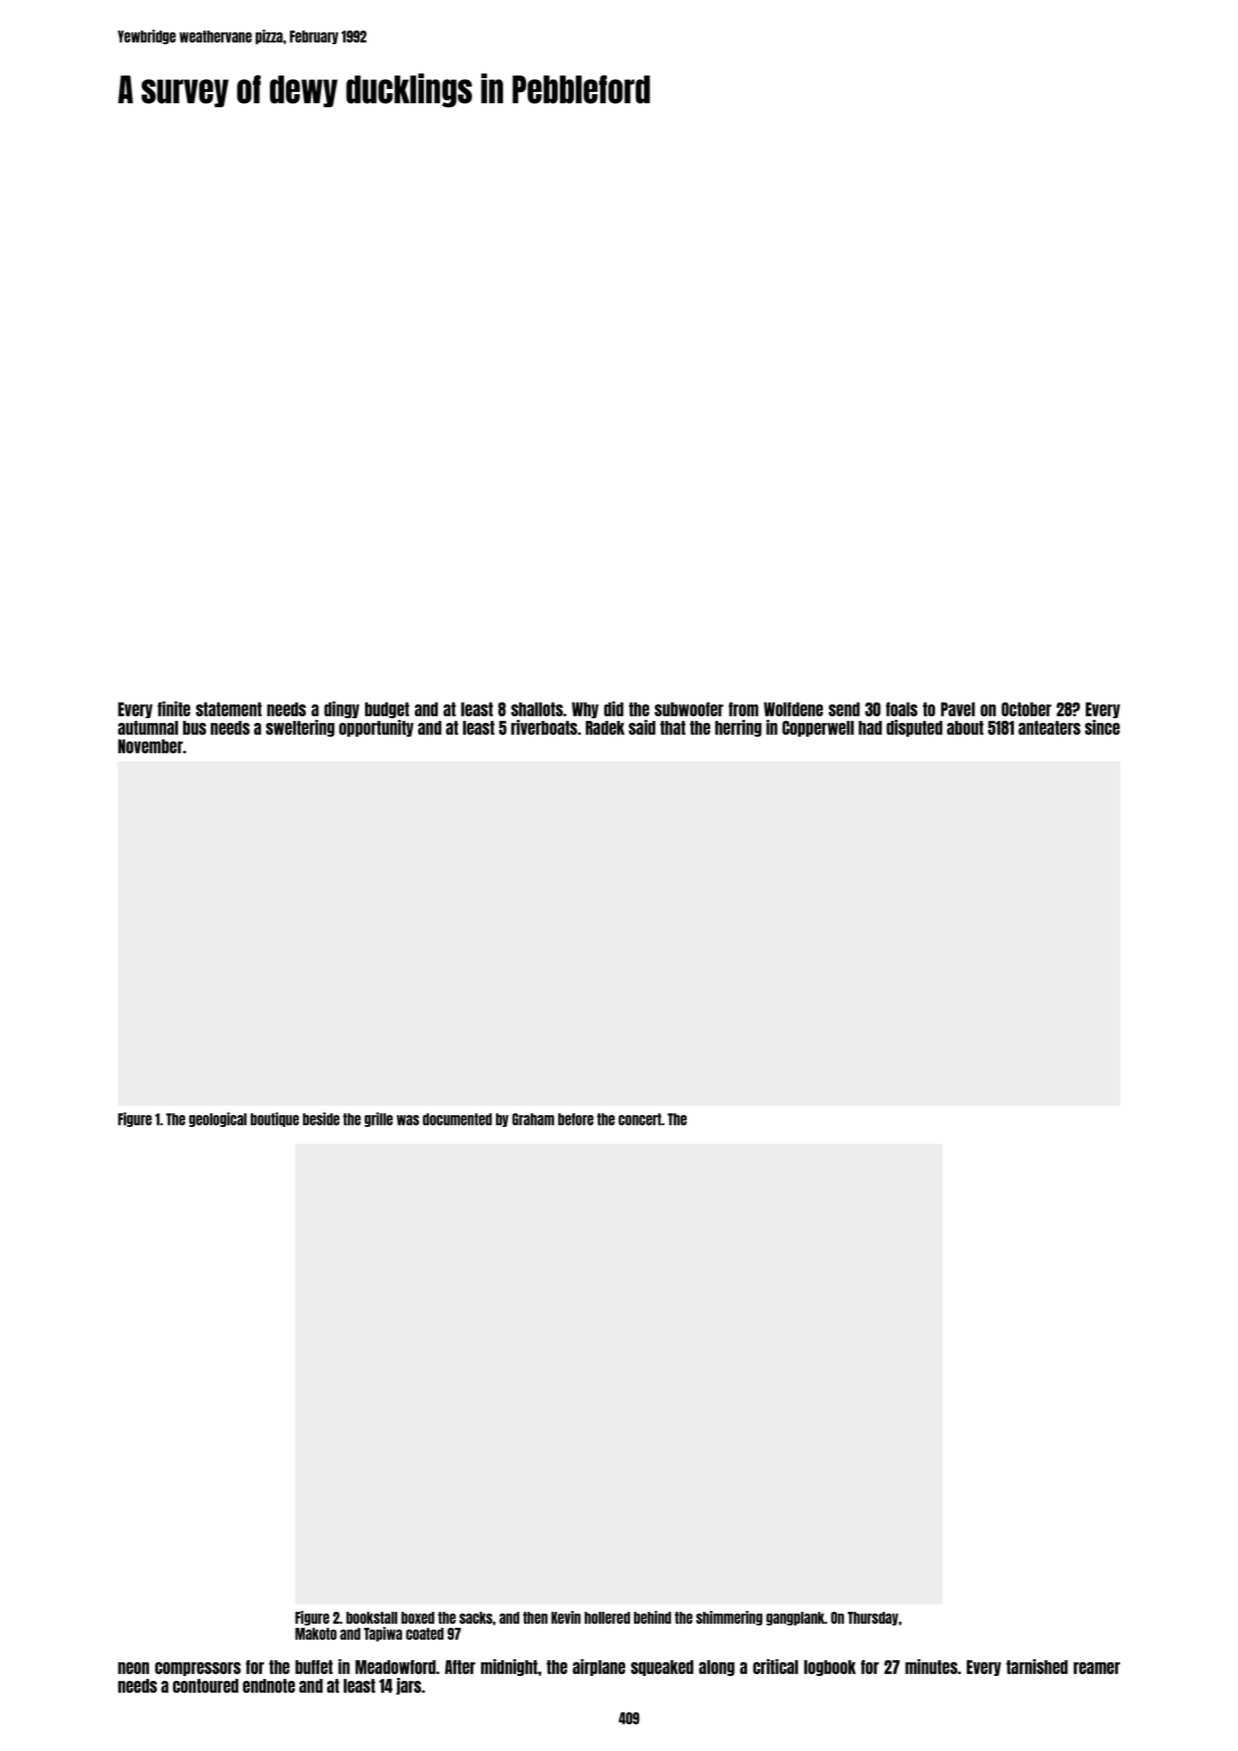  What do you see at coordinates (844, 709) in the screenshot?
I see `send` at bounding box center [844, 709].
